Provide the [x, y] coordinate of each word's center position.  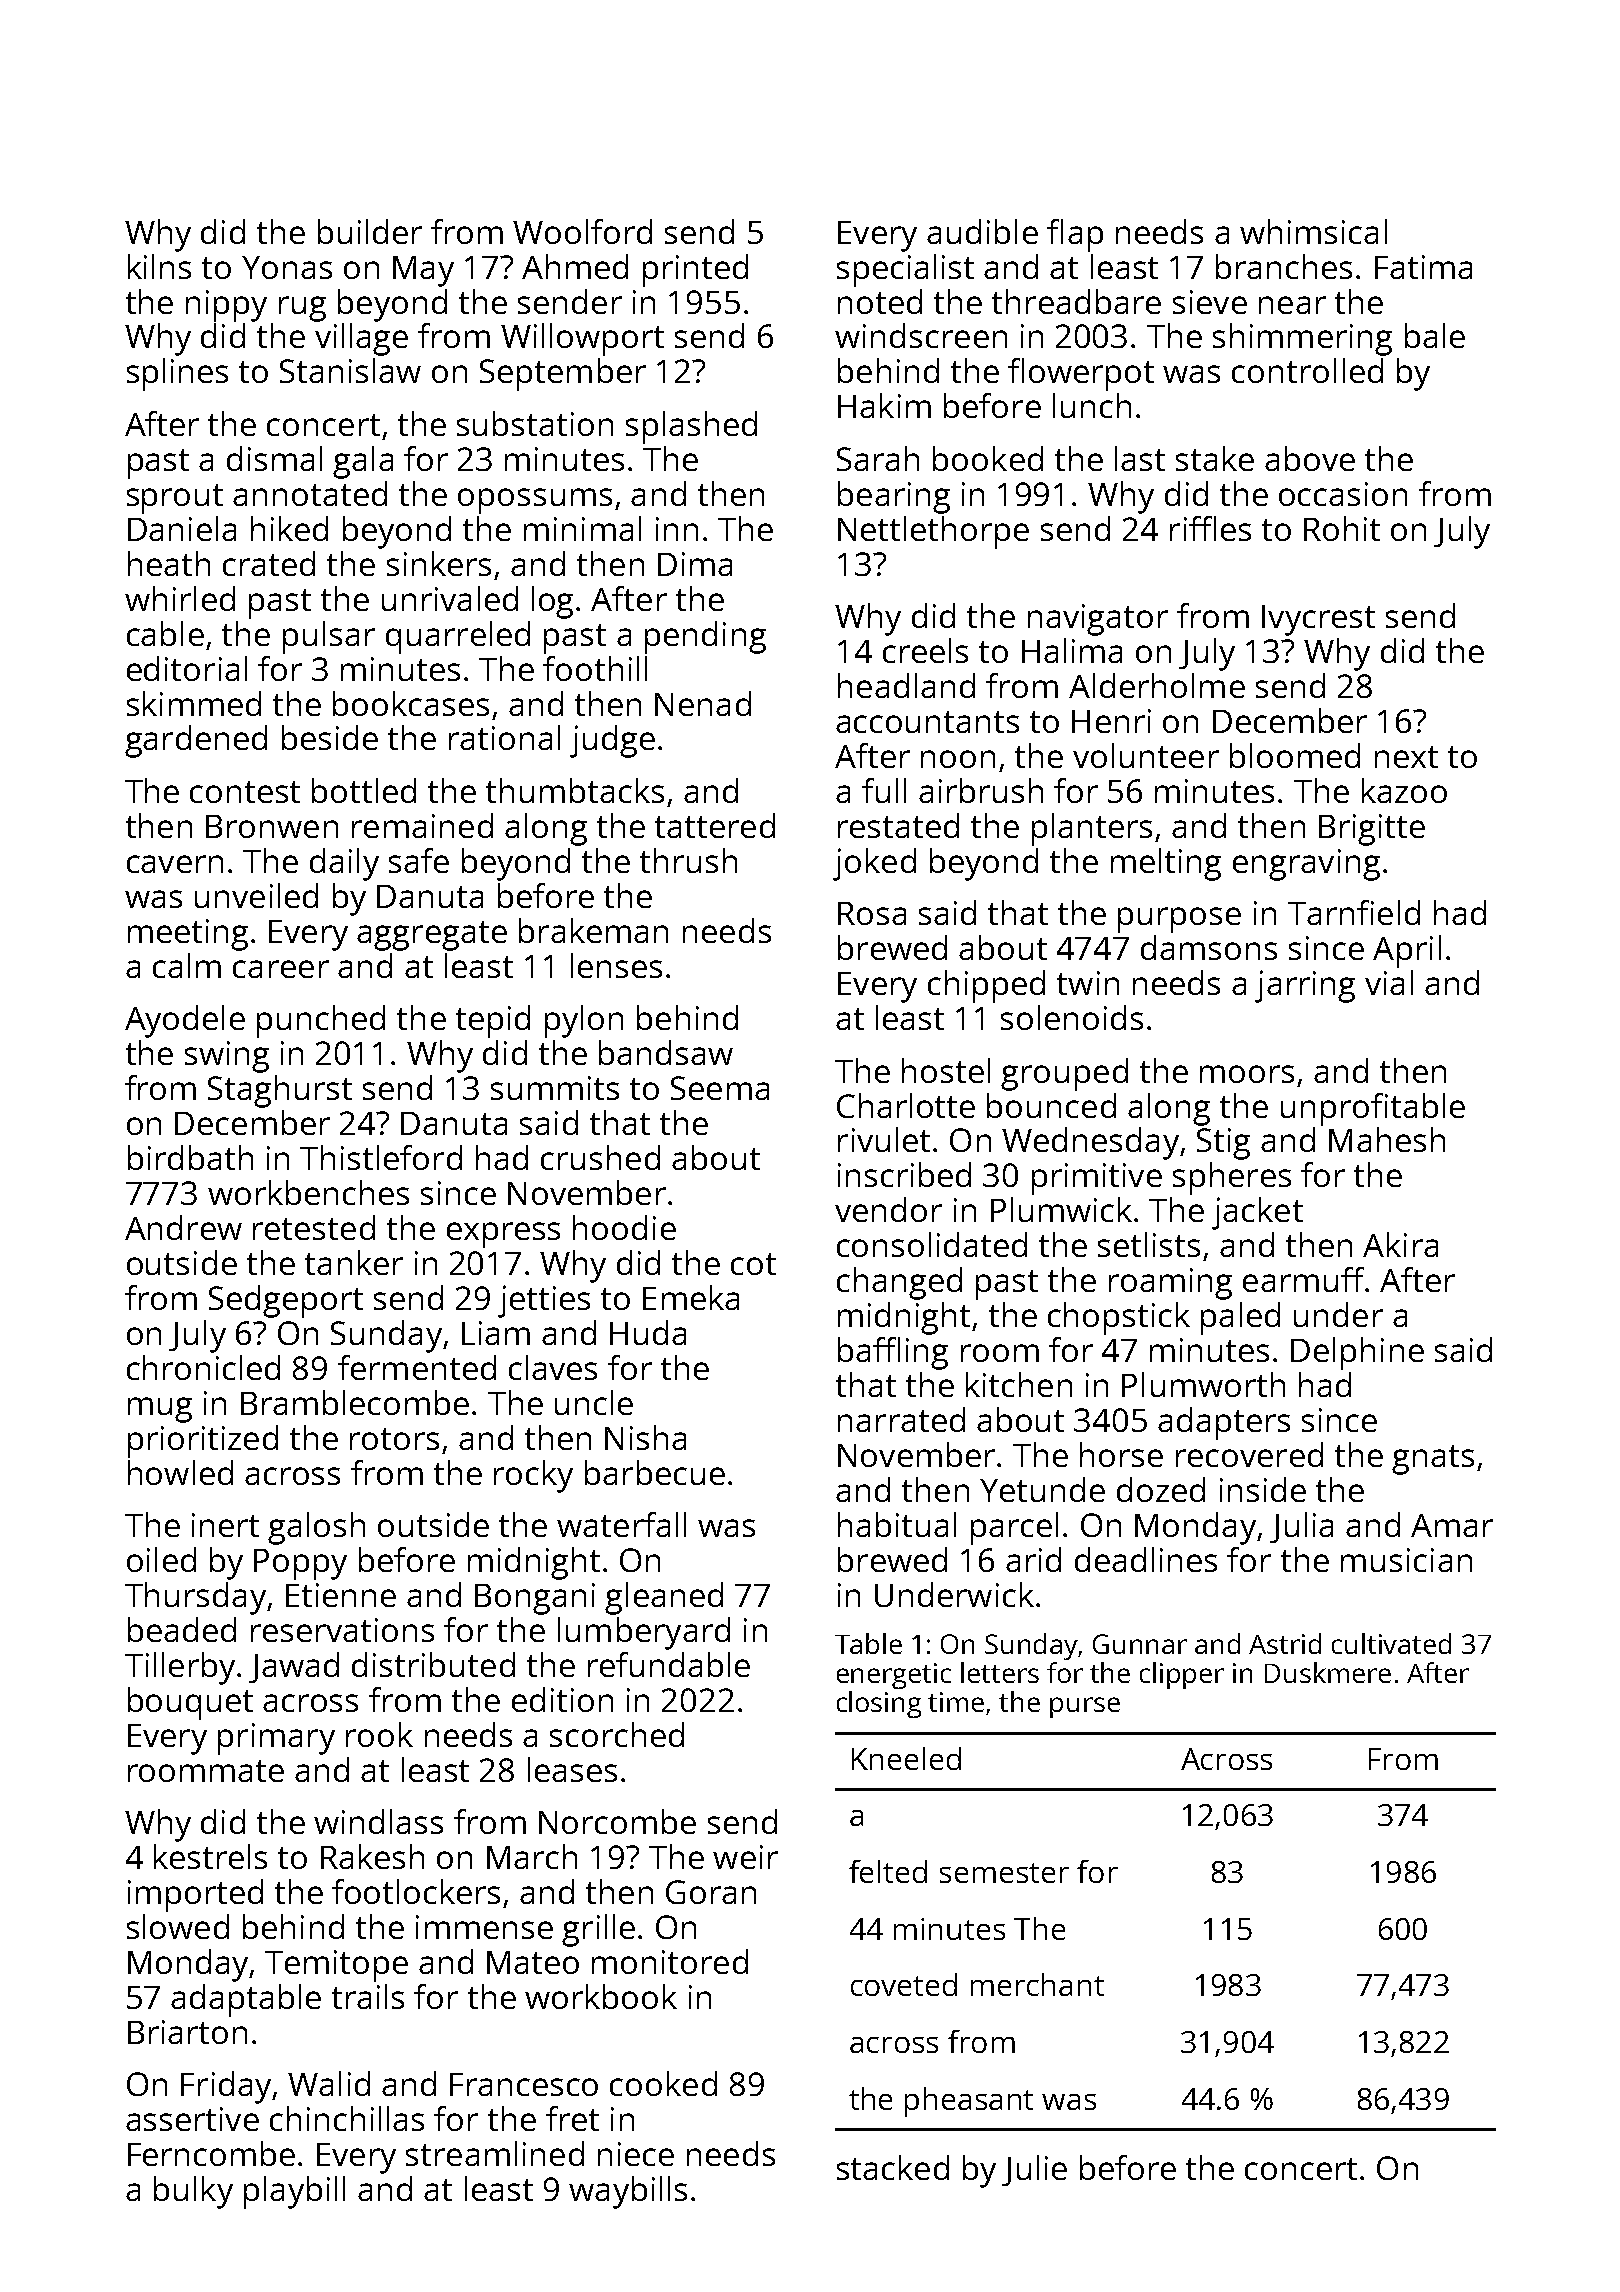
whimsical [1313, 231]
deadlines [1146, 1559]
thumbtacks [575, 790]
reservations [342, 1630]
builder [370, 231]
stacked [893, 2167]
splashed [691, 427]
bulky [193, 2192]
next [1406, 757]
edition [562, 1699]
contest [245, 792]
